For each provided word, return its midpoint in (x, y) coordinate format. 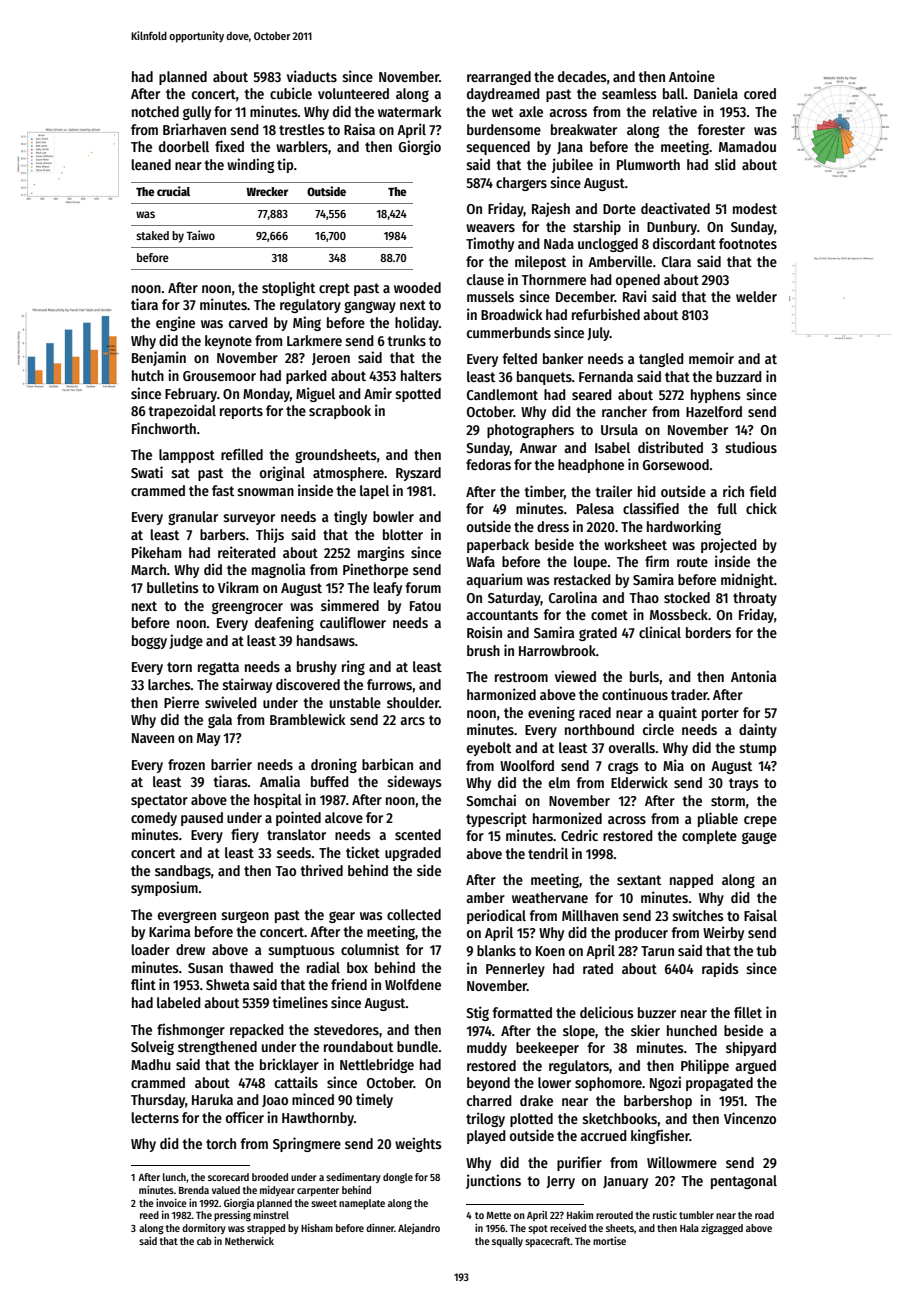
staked (152, 235)
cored (760, 93)
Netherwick (249, 1241)
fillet (748, 1012)
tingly (350, 517)
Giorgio (420, 147)
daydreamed (503, 95)
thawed (251, 967)
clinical (660, 632)
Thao (644, 597)
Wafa (480, 561)
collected (414, 914)
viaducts (312, 76)
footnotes (748, 243)
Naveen (153, 738)
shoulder (413, 702)
